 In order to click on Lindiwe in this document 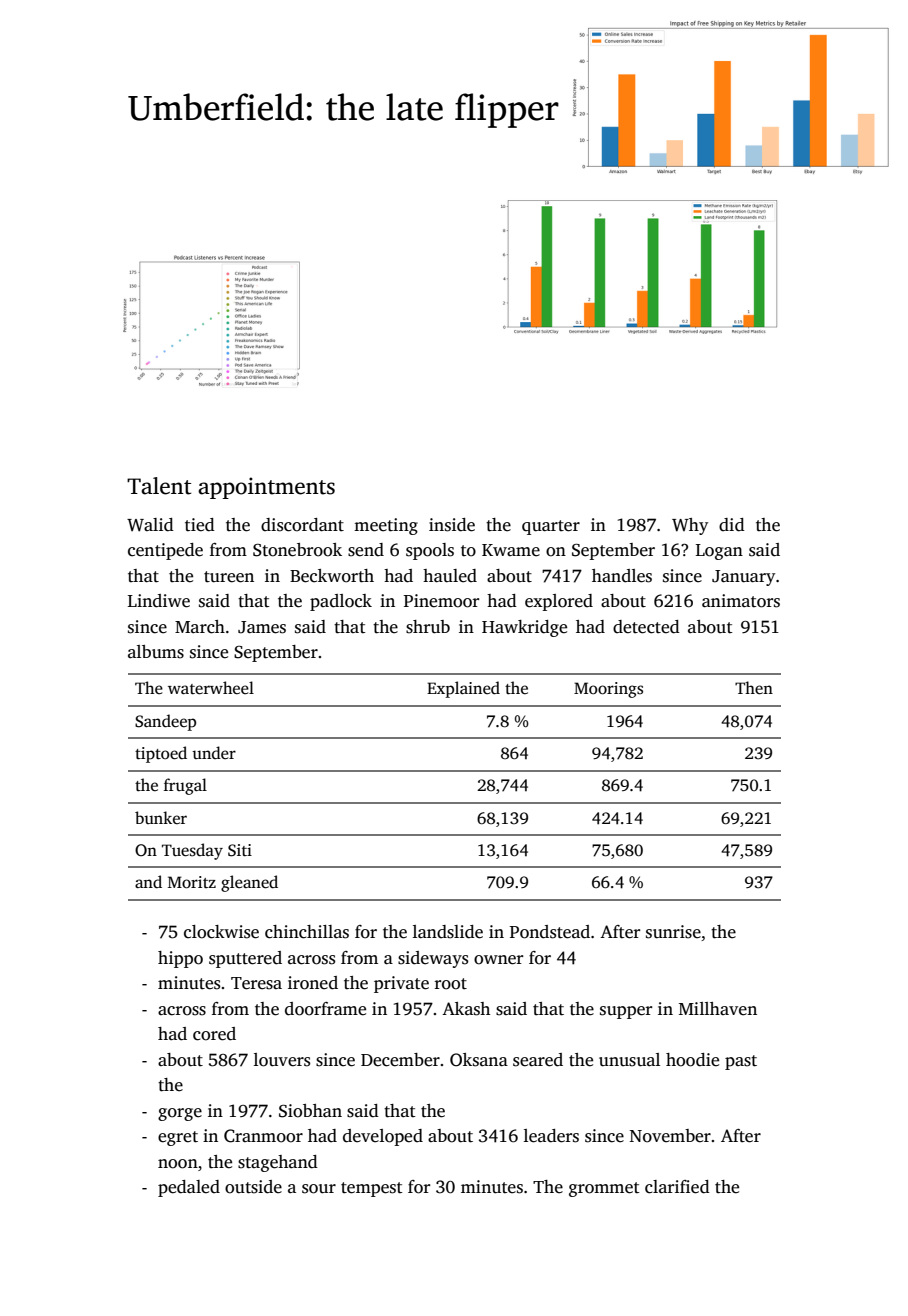, I will do `click(159, 601)`.
